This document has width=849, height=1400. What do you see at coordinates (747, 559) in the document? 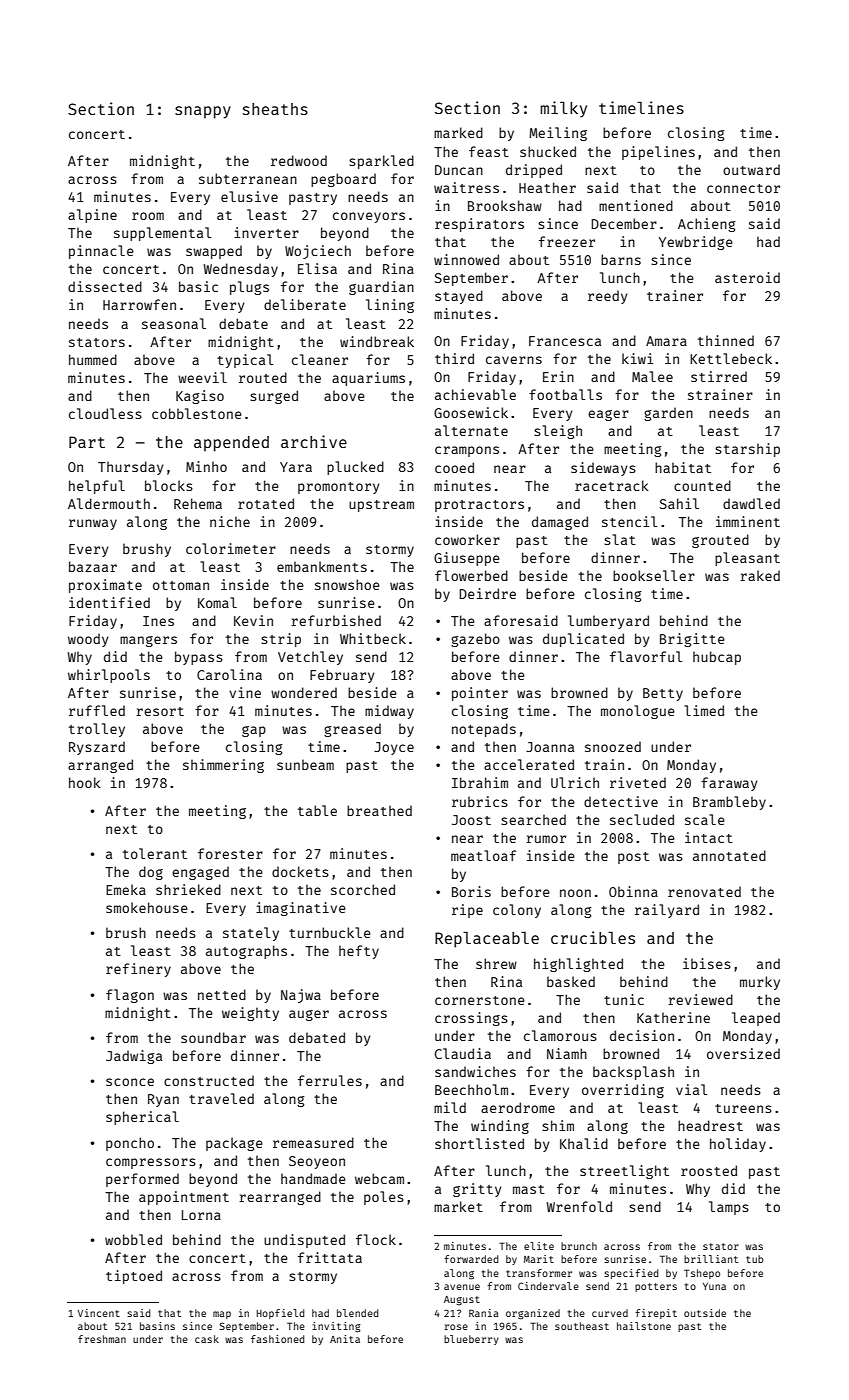
I see `pleasant` at bounding box center [747, 559].
